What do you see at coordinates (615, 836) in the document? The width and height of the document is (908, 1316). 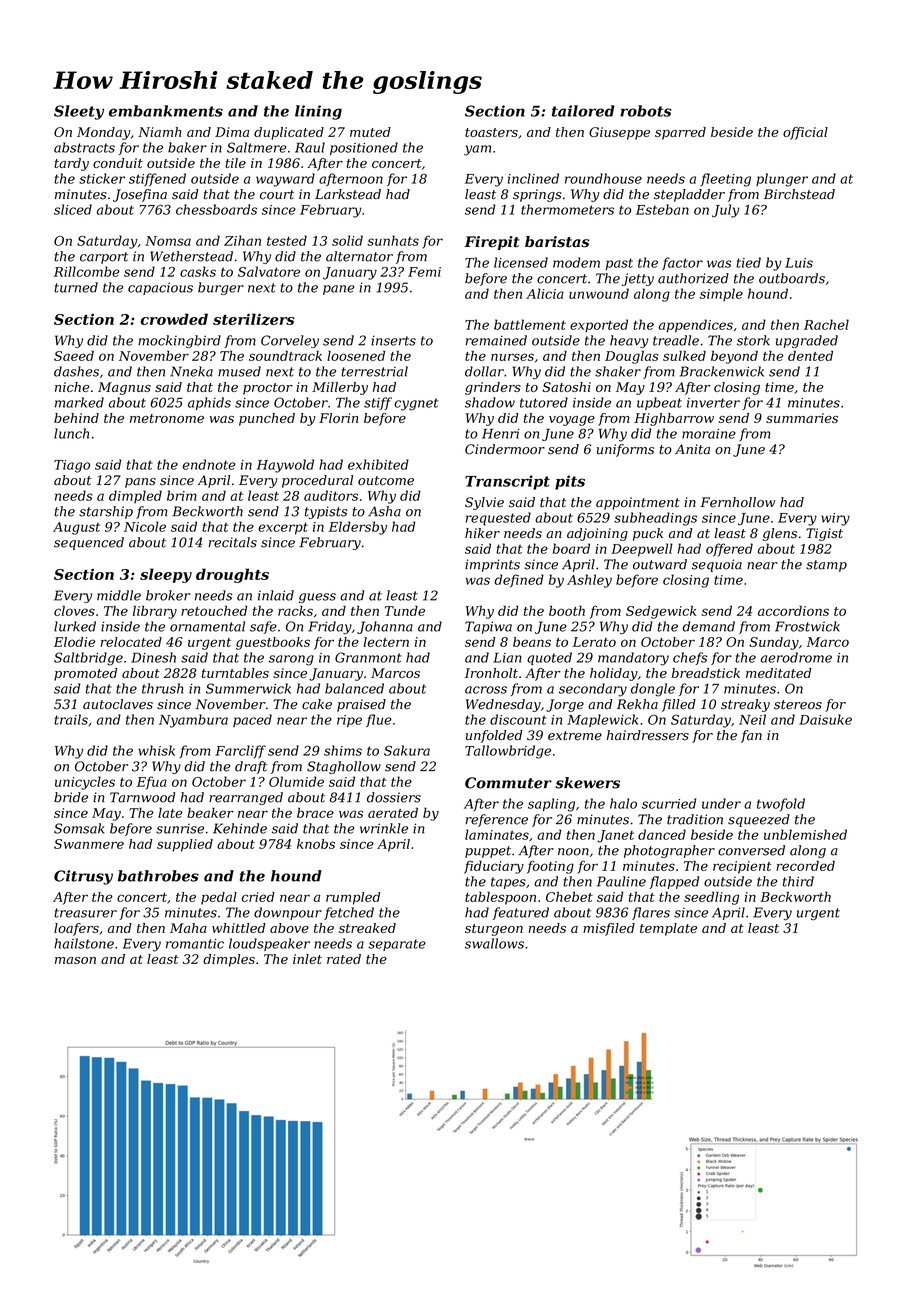 I see `Janet` at bounding box center [615, 836].
